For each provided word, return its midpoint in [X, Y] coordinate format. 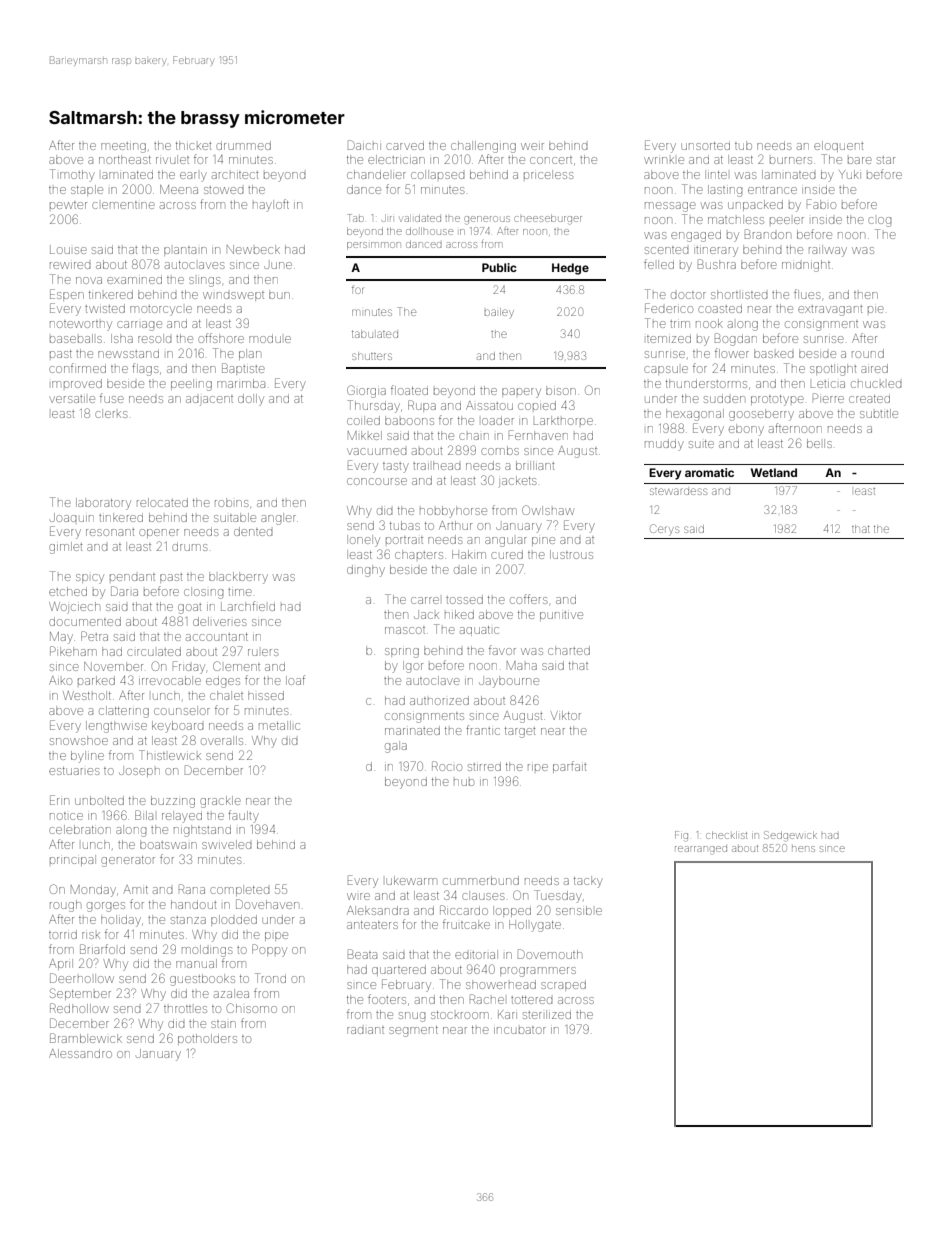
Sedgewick [790, 836]
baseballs [76, 338]
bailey [499, 313]
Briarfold [102, 949]
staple [87, 190]
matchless [736, 219]
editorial [476, 954]
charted [569, 650]
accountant [217, 637]
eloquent [838, 146]
